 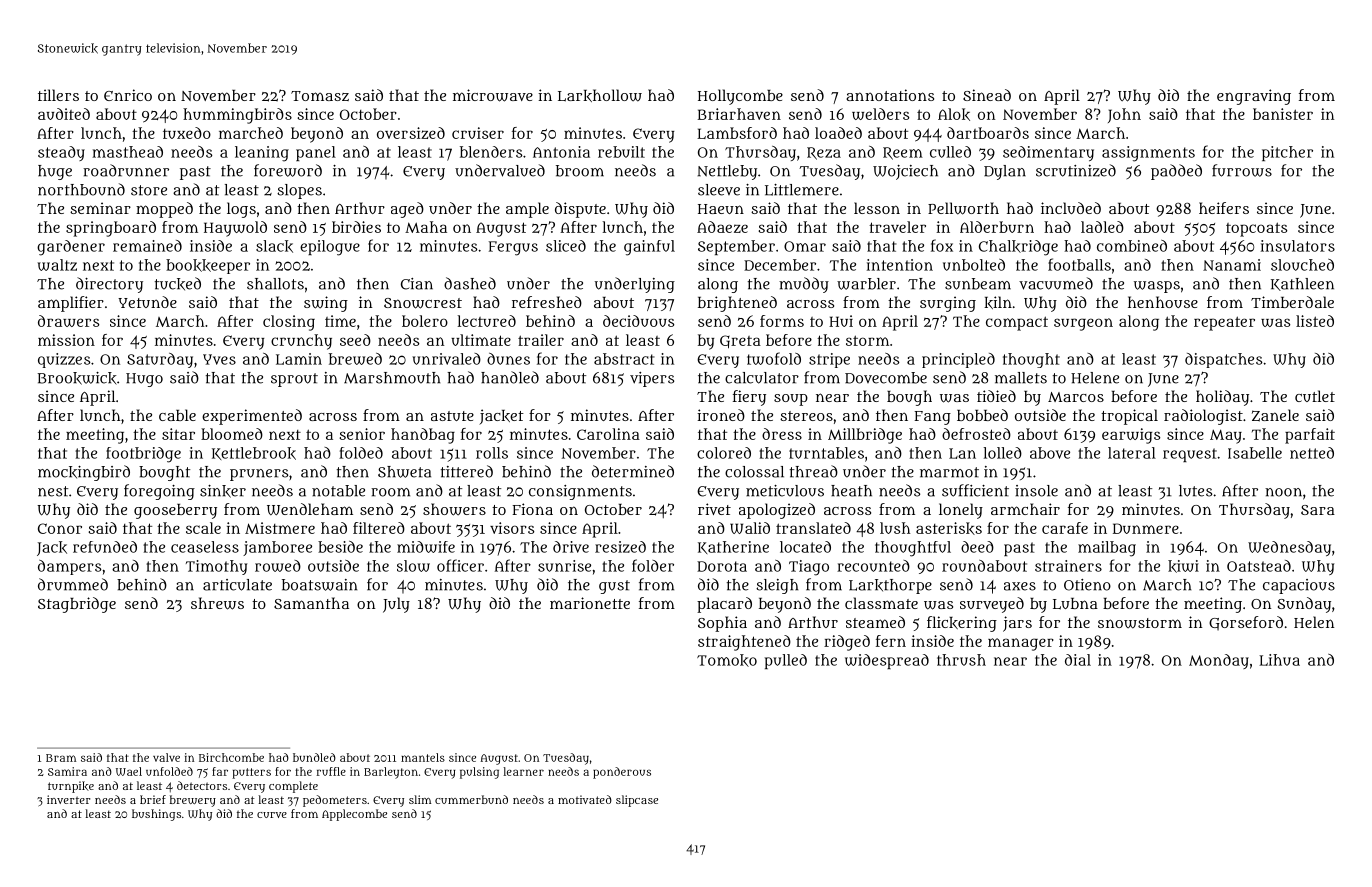 What do you see at coordinates (1287, 153) in the image?
I see `pitcher` at bounding box center [1287, 153].
